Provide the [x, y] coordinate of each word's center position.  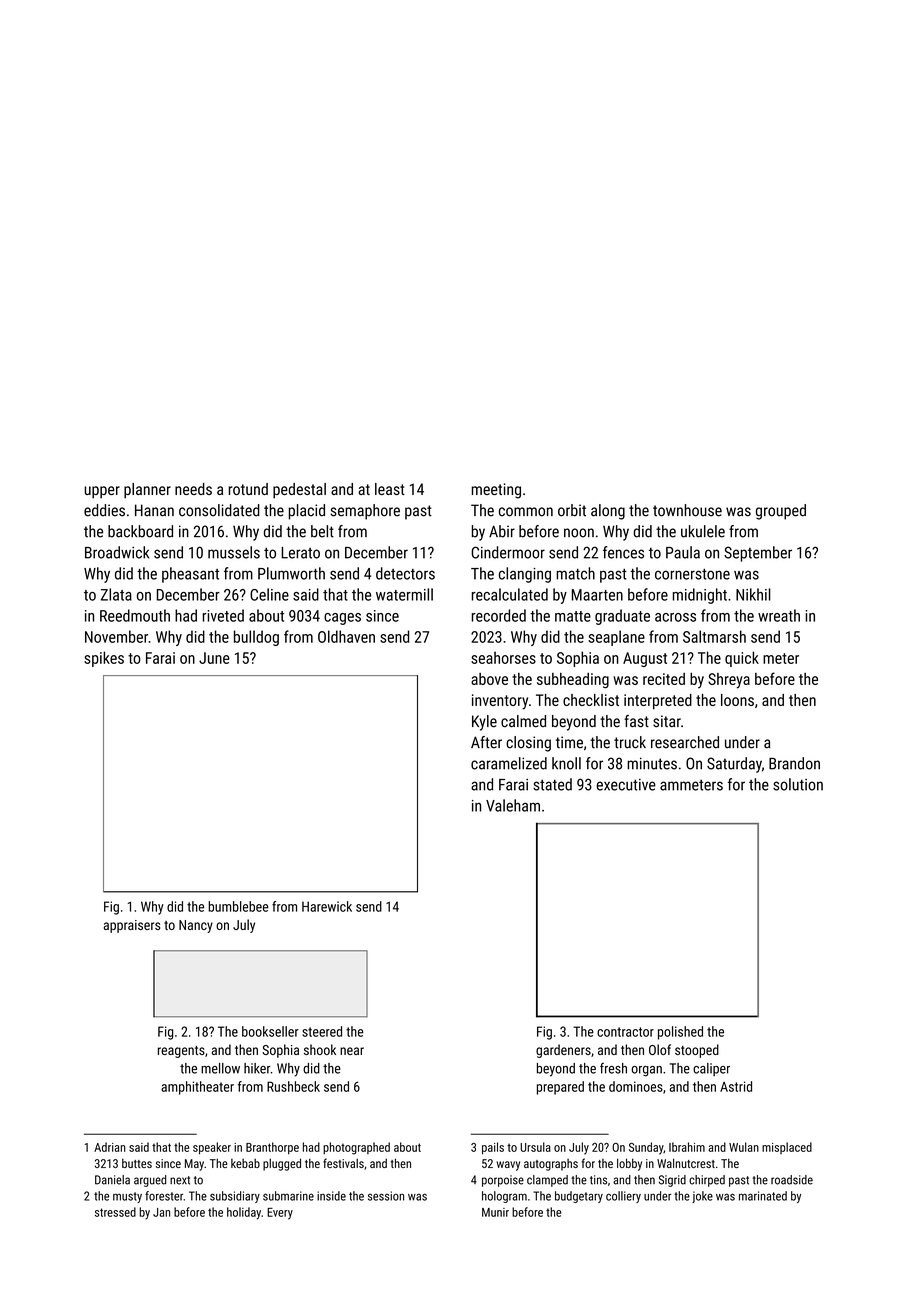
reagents [181, 1052]
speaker [212, 1148]
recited [664, 679]
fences [623, 552]
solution [798, 784]
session [386, 1196]
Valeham [513, 805]
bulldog [256, 638]
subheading [573, 681]
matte [573, 616]
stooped [697, 1051]
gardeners [563, 1051]
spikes [104, 659]
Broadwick [117, 552]
